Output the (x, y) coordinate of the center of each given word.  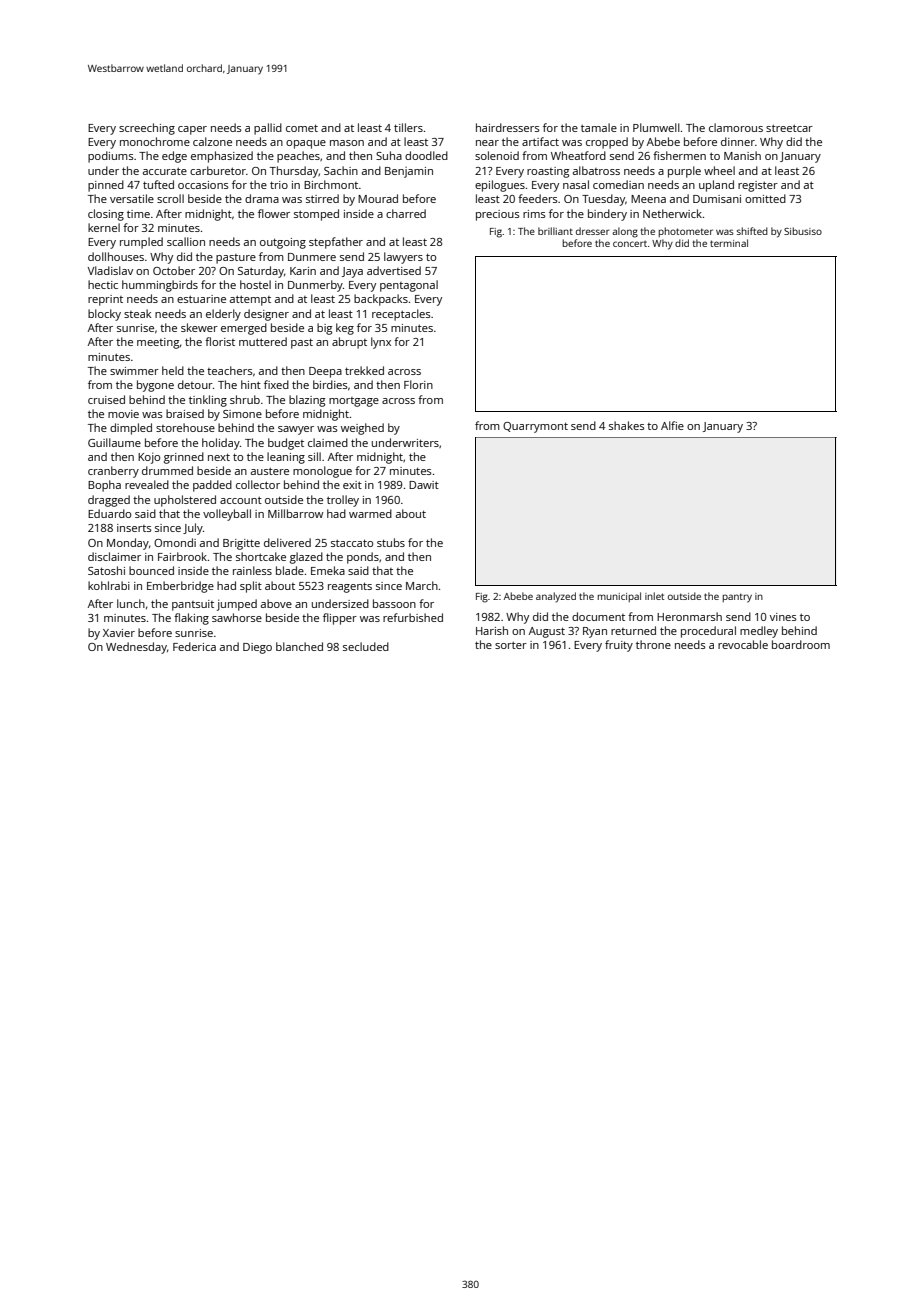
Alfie (672, 425)
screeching (147, 129)
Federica (194, 646)
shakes (626, 425)
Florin (418, 384)
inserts (134, 528)
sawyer (296, 430)
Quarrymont (535, 427)
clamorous (736, 127)
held (173, 370)
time (138, 214)
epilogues (500, 186)
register (758, 186)
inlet (654, 596)
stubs (391, 542)
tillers (408, 127)
